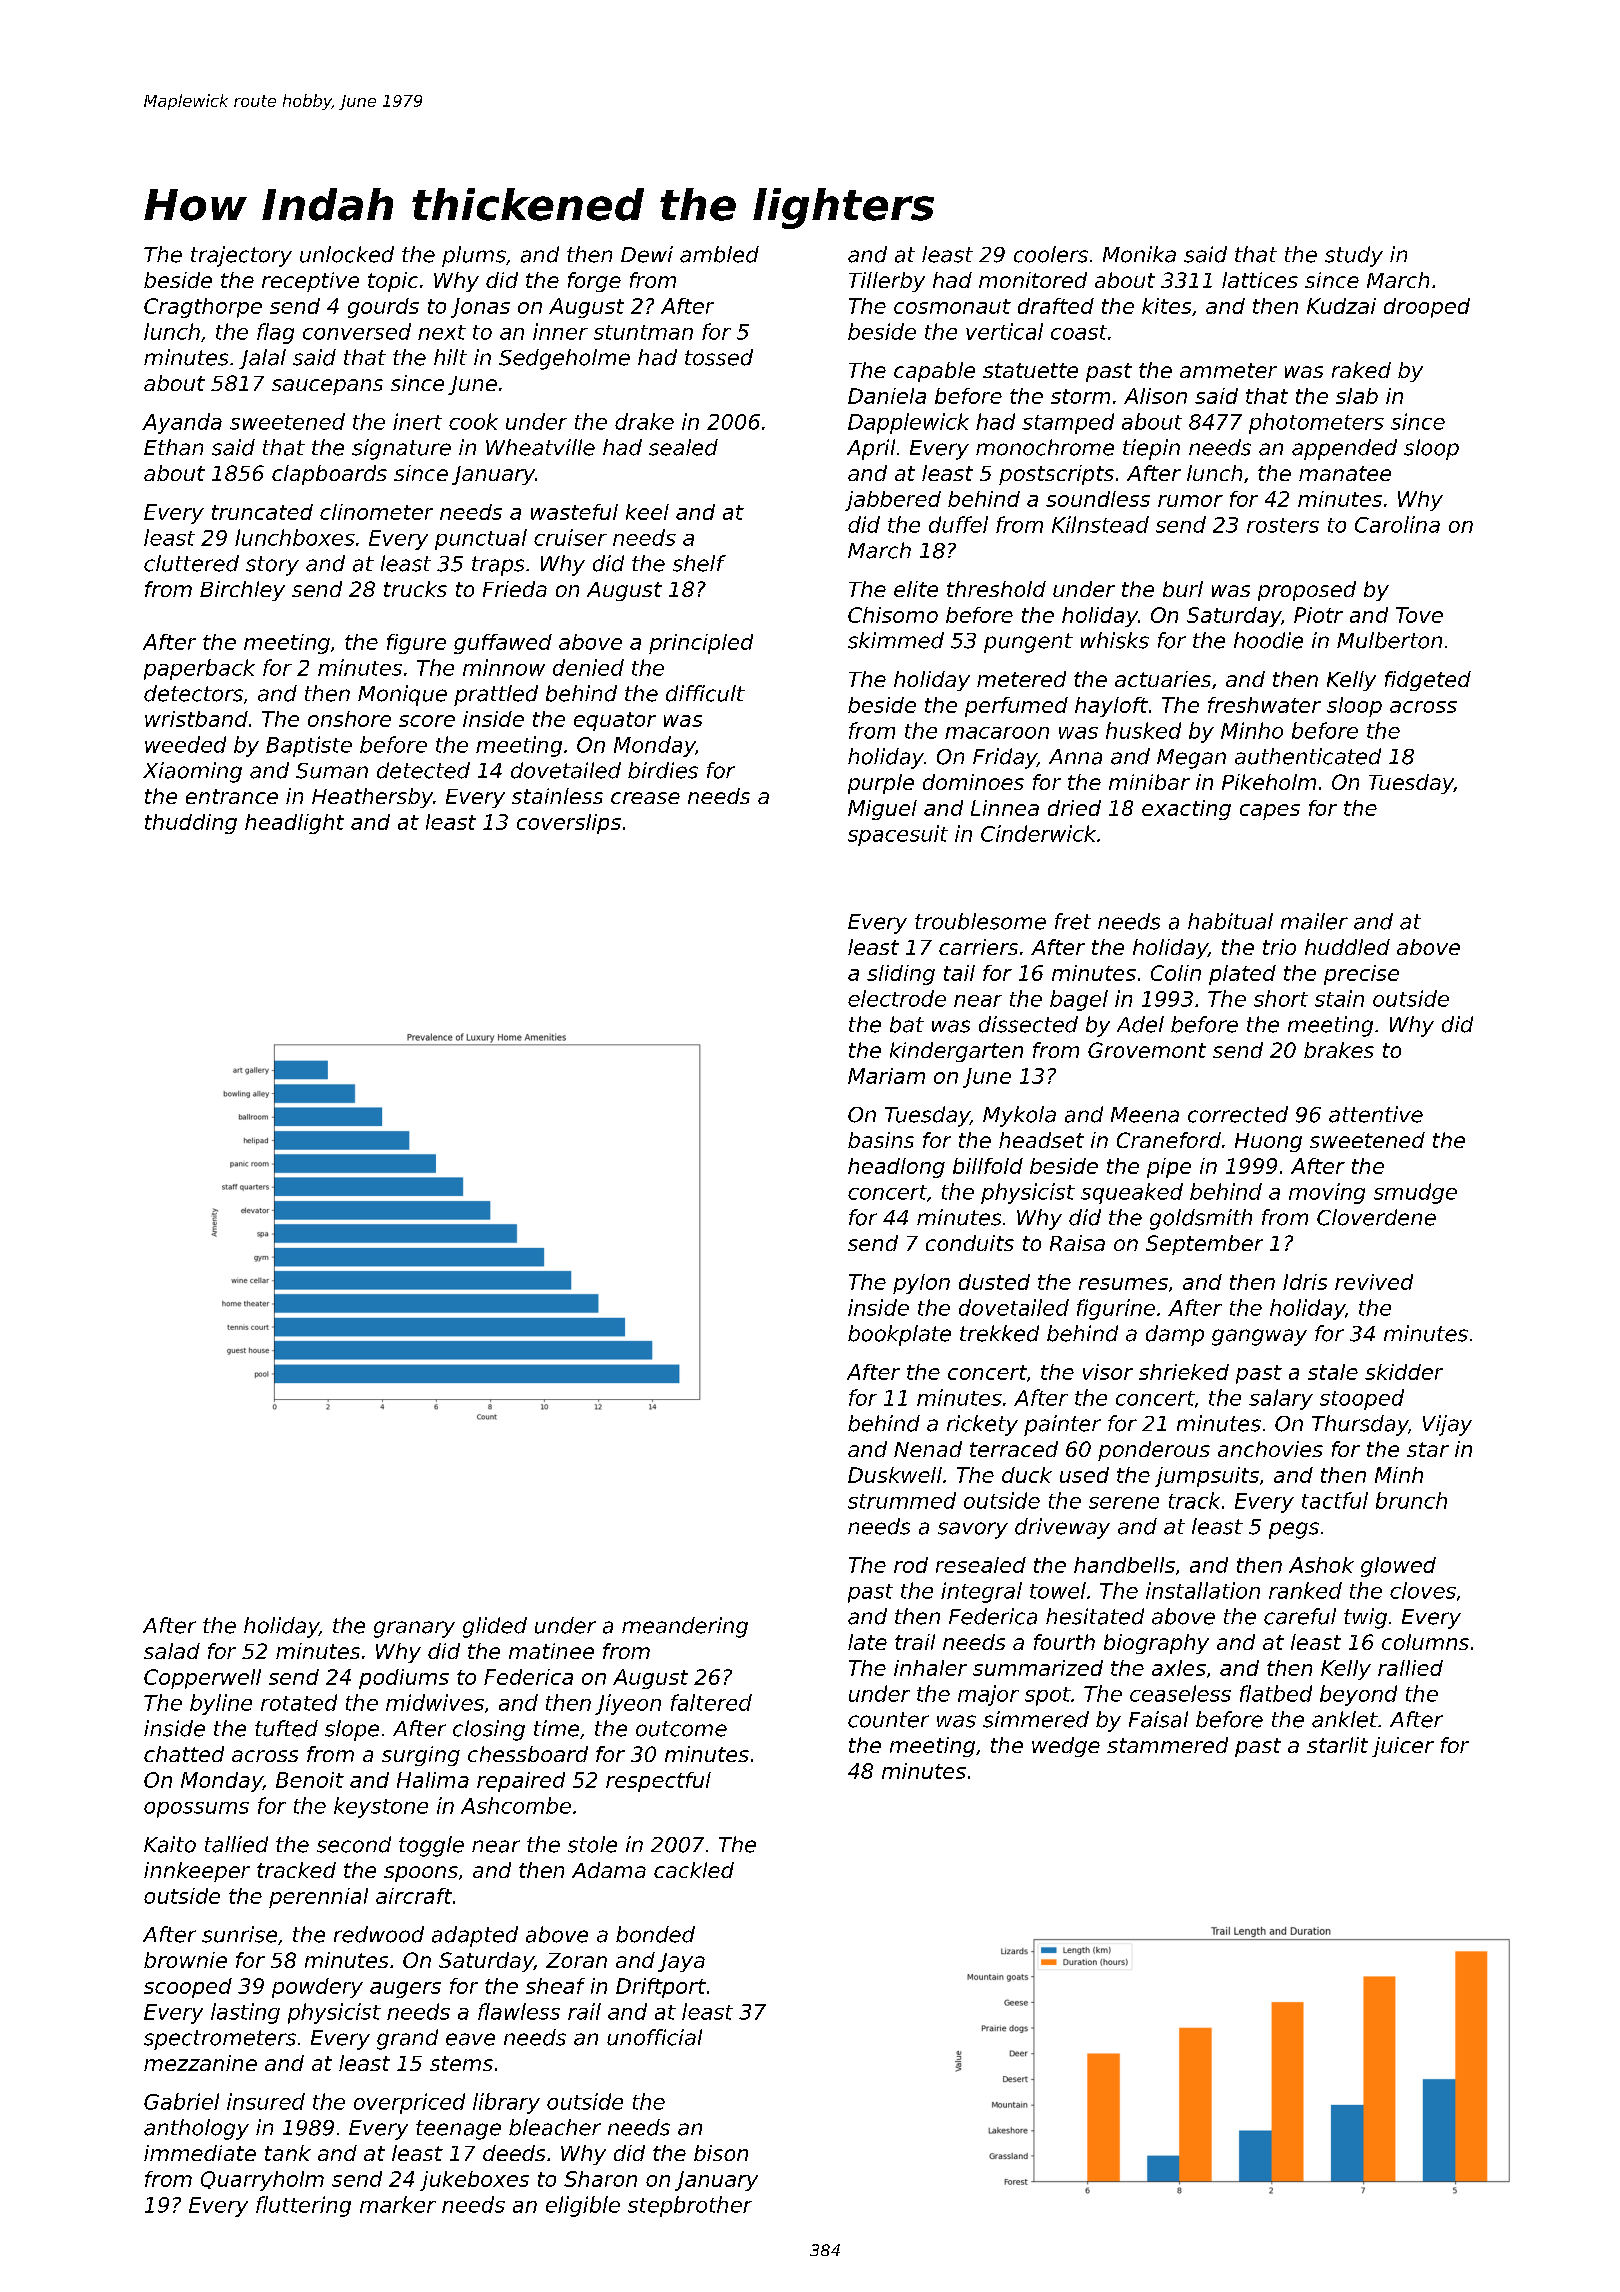 The image size is (1620, 2292). What do you see at coordinates (347, 254) in the screenshot?
I see `unlocked` at bounding box center [347, 254].
